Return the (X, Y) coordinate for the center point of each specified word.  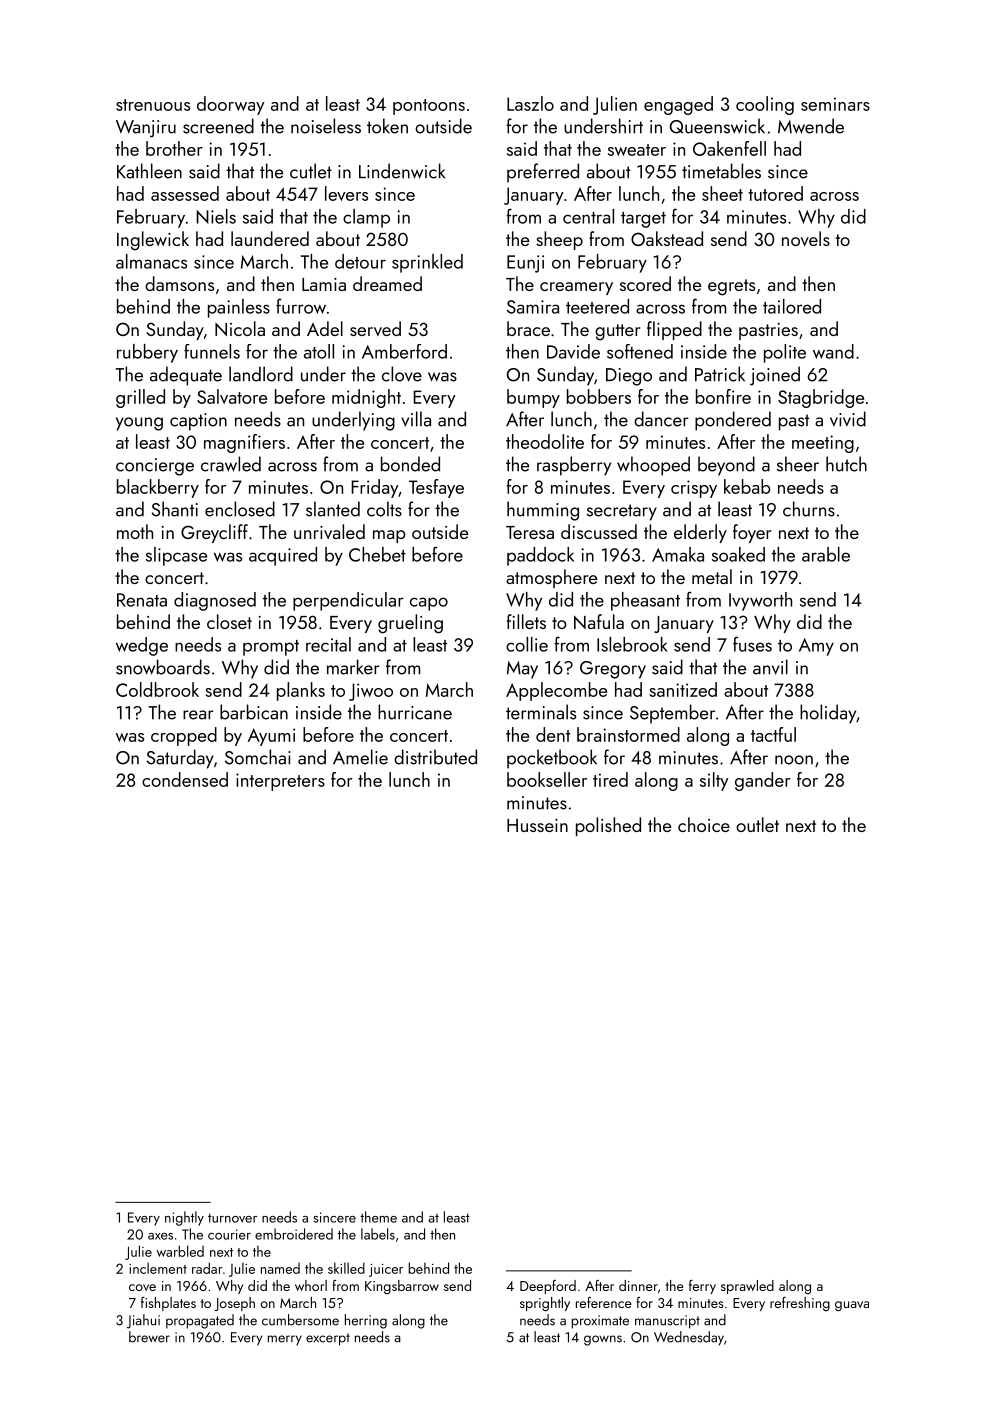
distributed (435, 757)
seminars (835, 104)
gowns (603, 1340)
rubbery (147, 353)
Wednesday (689, 1338)
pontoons (429, 107)
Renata (142, 600)
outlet (757, 824)
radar (207, 1268)
